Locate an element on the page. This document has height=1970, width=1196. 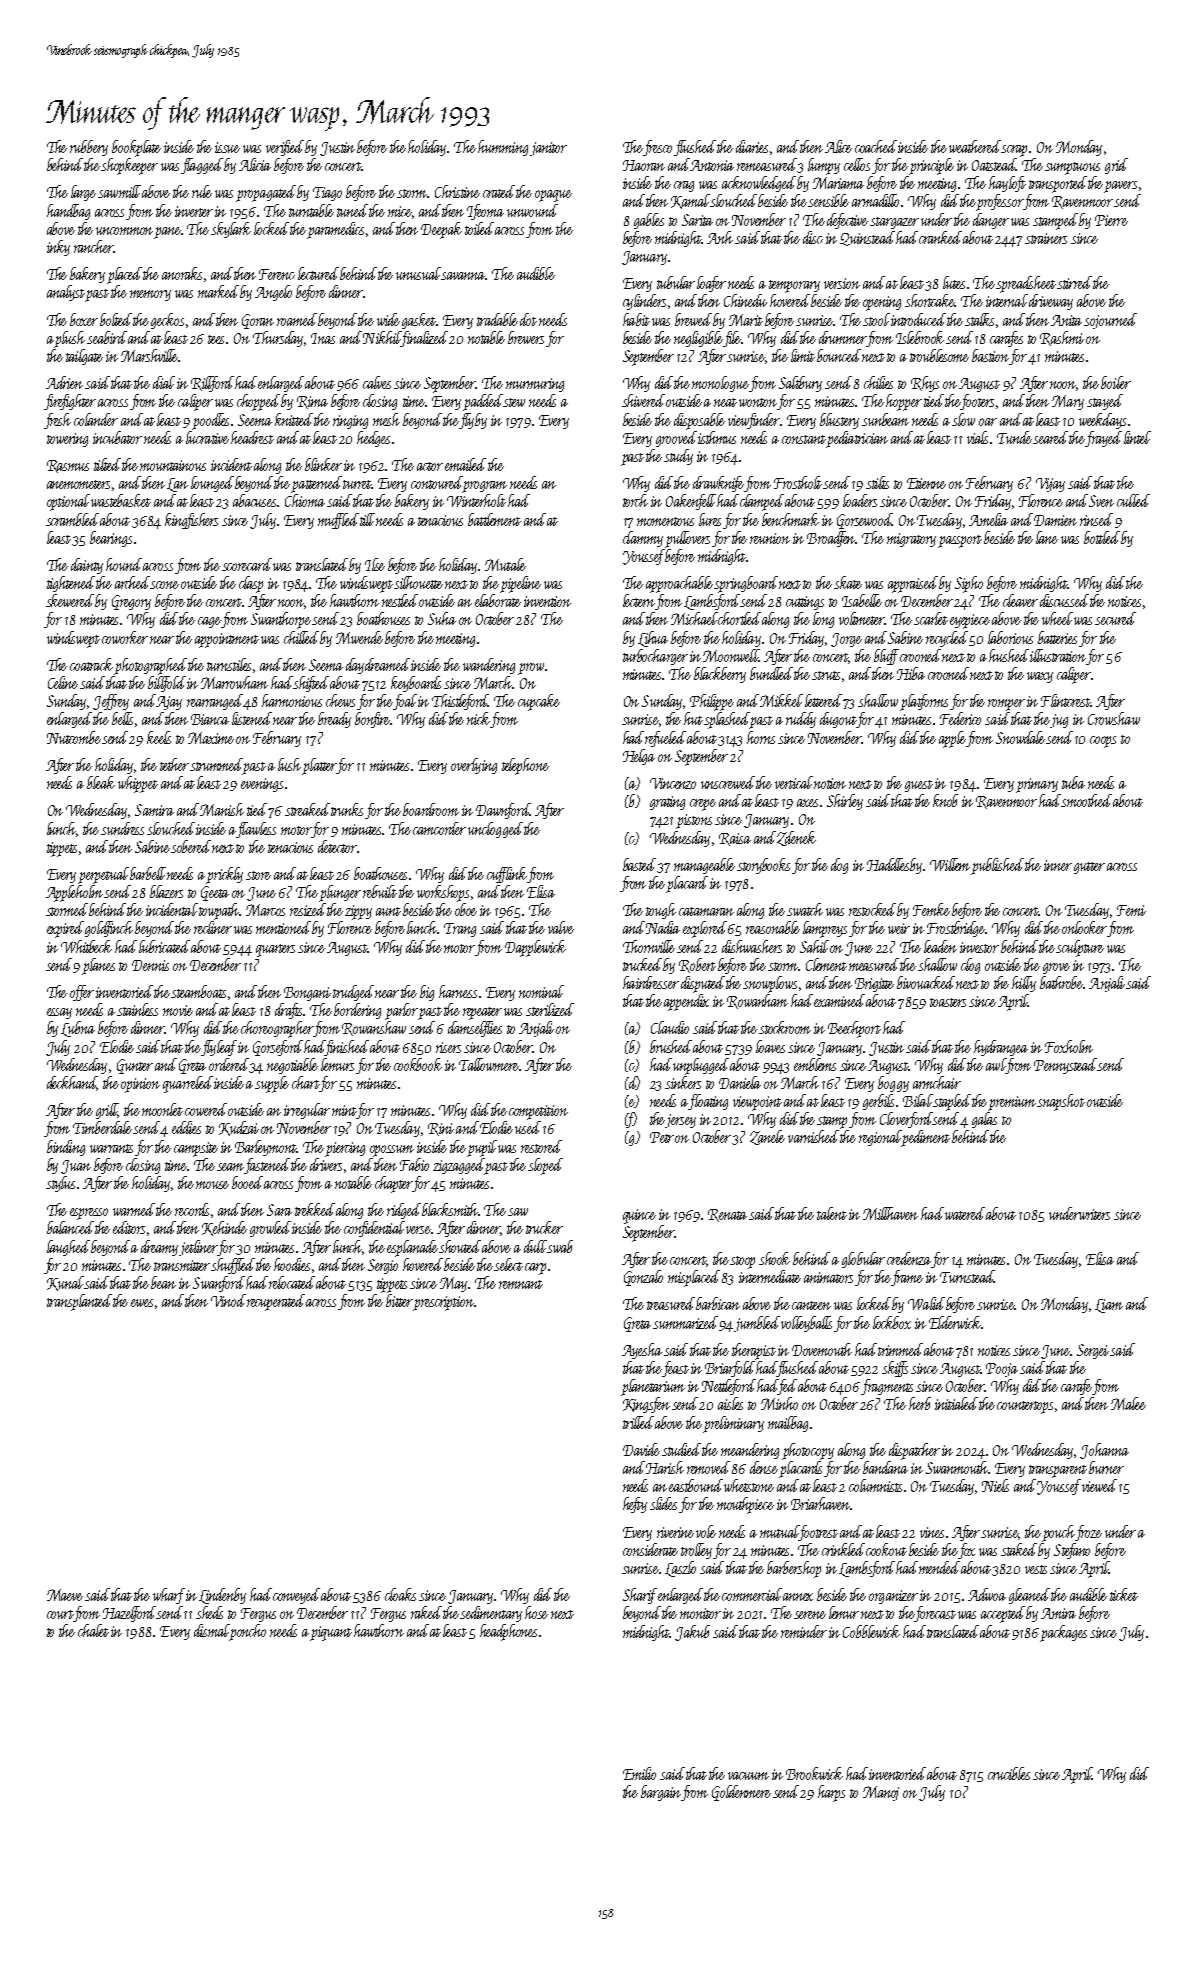
published is located at coordinates (998, 866).
